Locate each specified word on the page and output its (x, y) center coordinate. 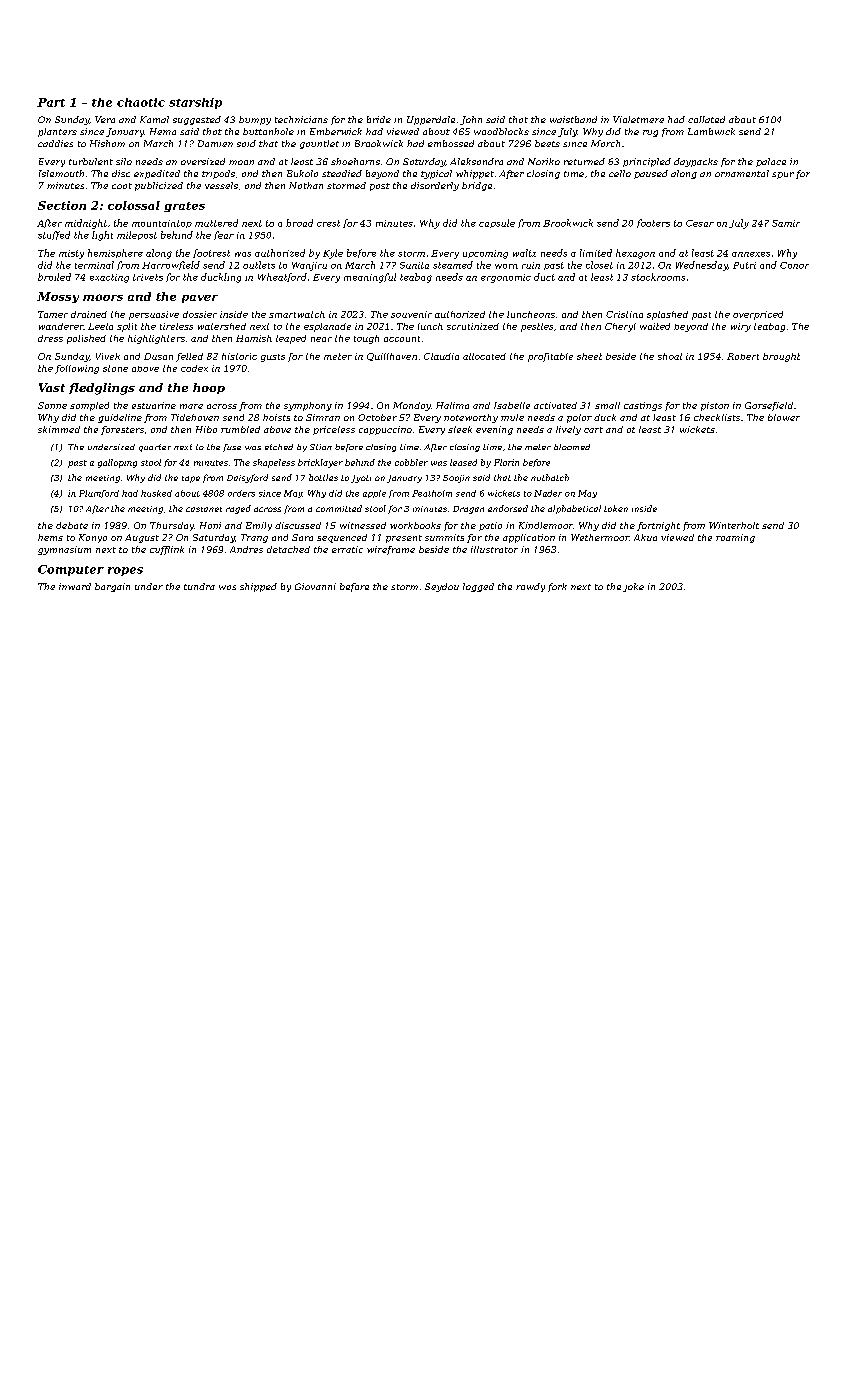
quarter (155, 448)
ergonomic (506, 278)
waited (655, 326)
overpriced (758, 315)
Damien (215, 143)
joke (633, 587)
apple (374, 494)
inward (75, 586)
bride (379, 119)
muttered (216, 223)
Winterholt (734, 525)
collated (706, 119)
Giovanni (315, 586)
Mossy (58, 297)
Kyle (333, 254)
